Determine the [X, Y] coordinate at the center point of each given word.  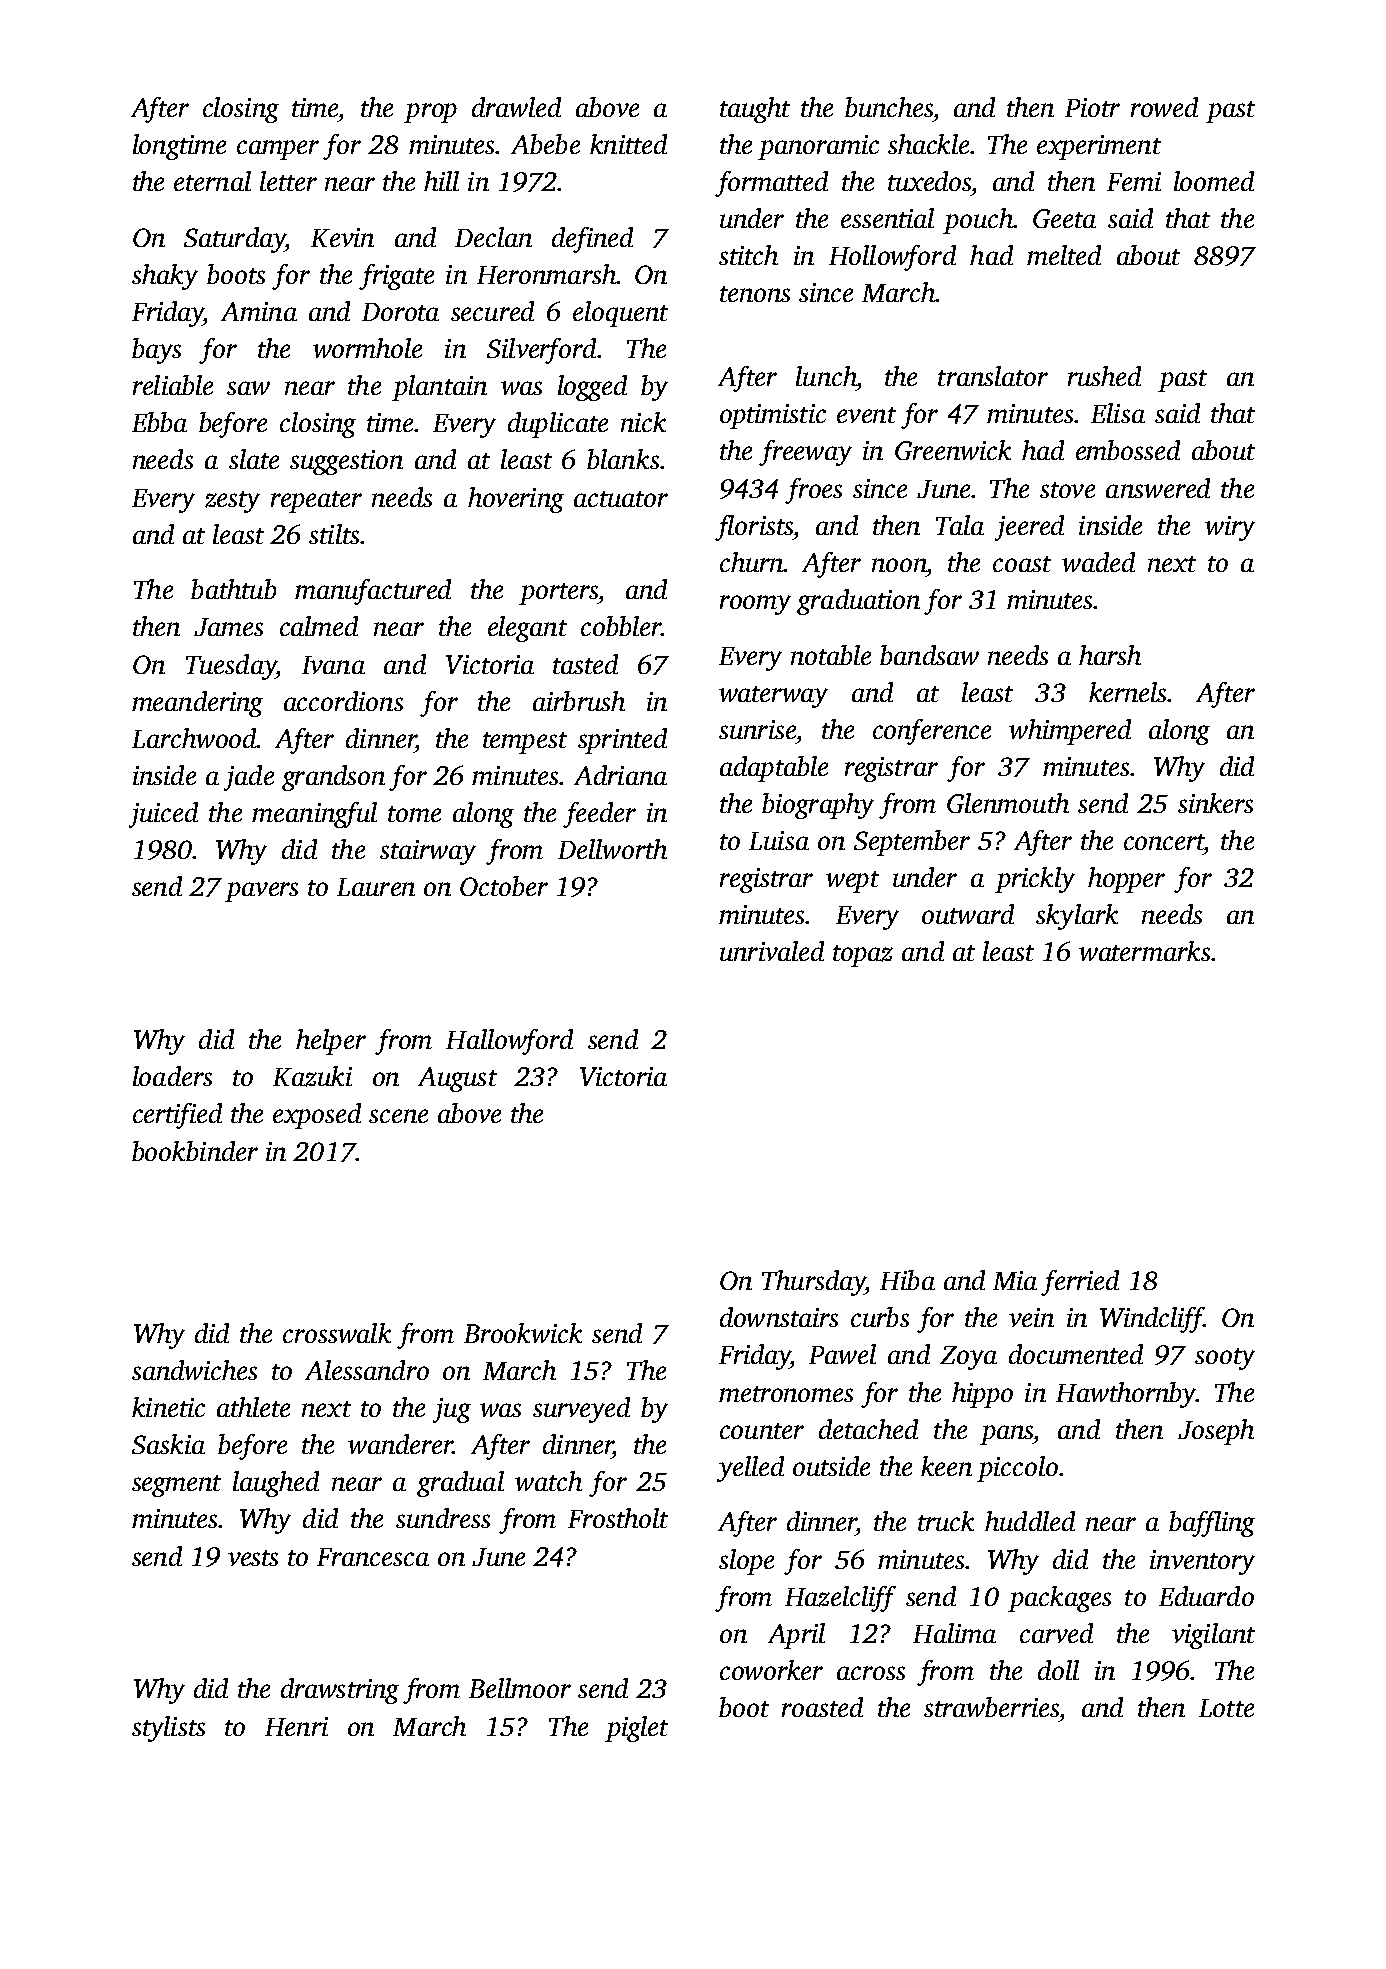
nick [643, 422]
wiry [1230, 528]
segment [176, 1486]
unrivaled [772, 951]
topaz [863, 956]
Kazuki [312, 1076]
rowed [1164, 107]
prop [430, 113]
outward [968, 914]
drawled [516, 107]
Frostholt [618, 1518]
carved [1056, 1633]
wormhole [367, 348]
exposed [317, 1116]
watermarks [1144, 951]
